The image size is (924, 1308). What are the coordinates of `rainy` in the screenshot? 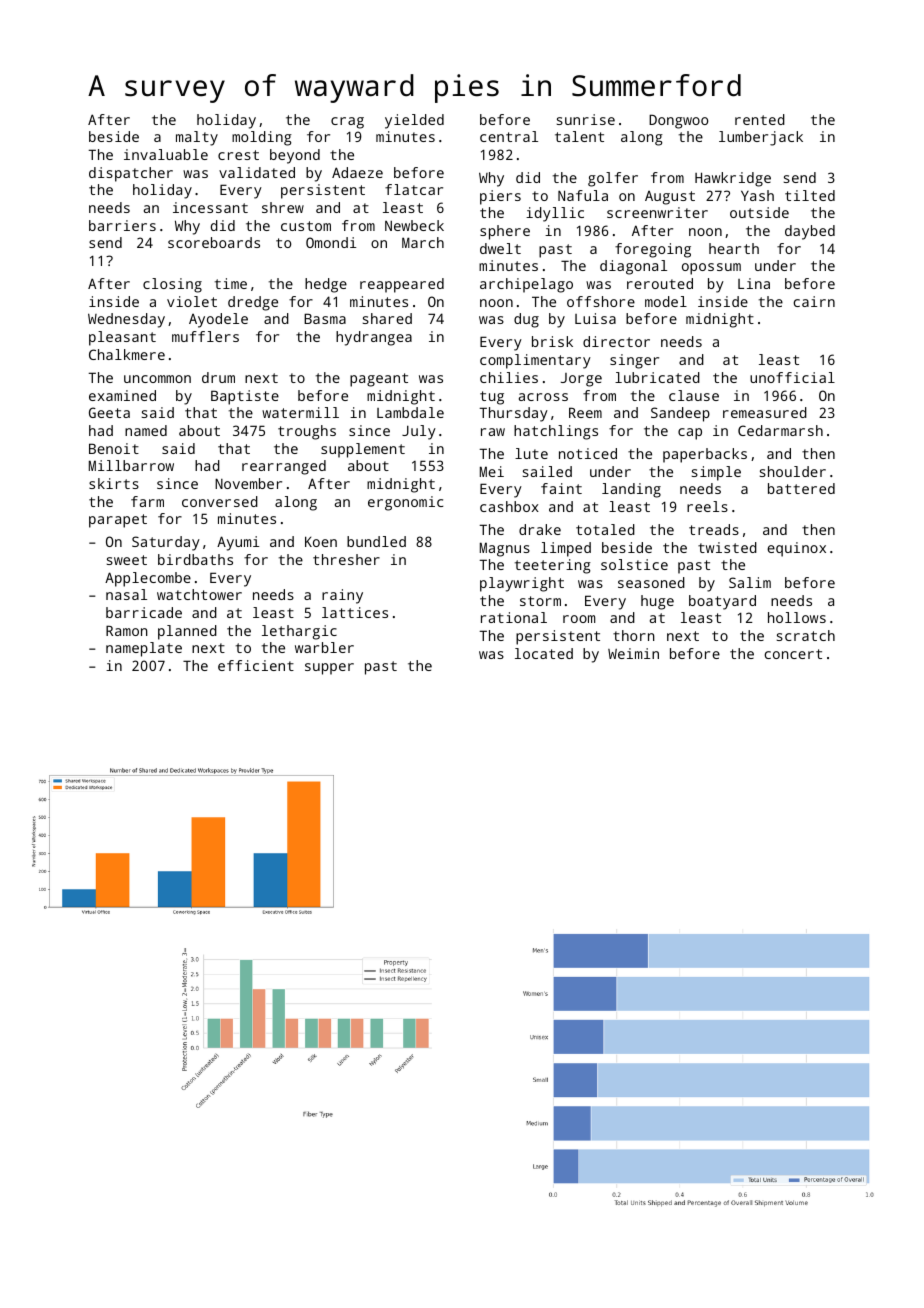 It's located at (342, 596).
